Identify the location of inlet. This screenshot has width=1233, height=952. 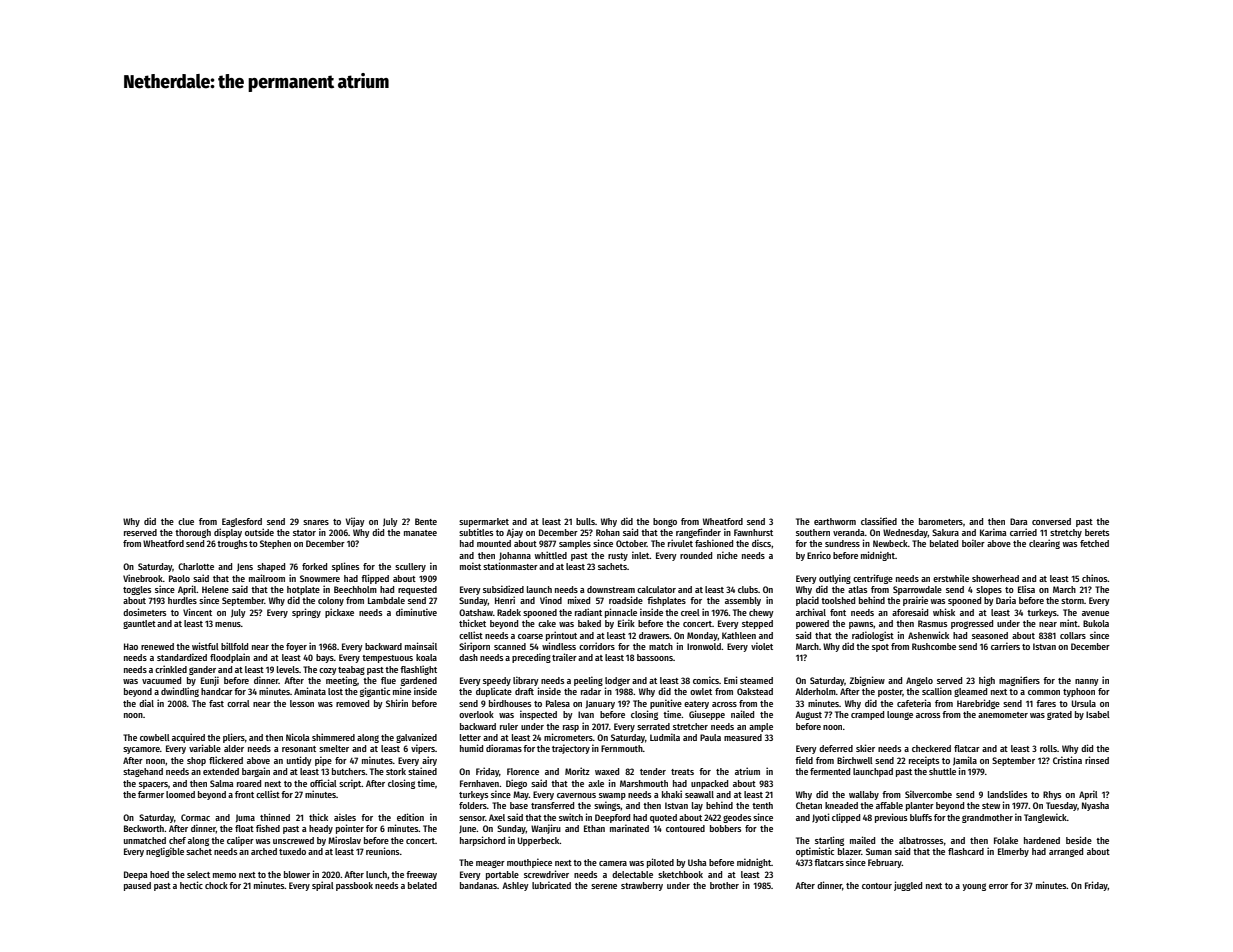
(641, 555).
